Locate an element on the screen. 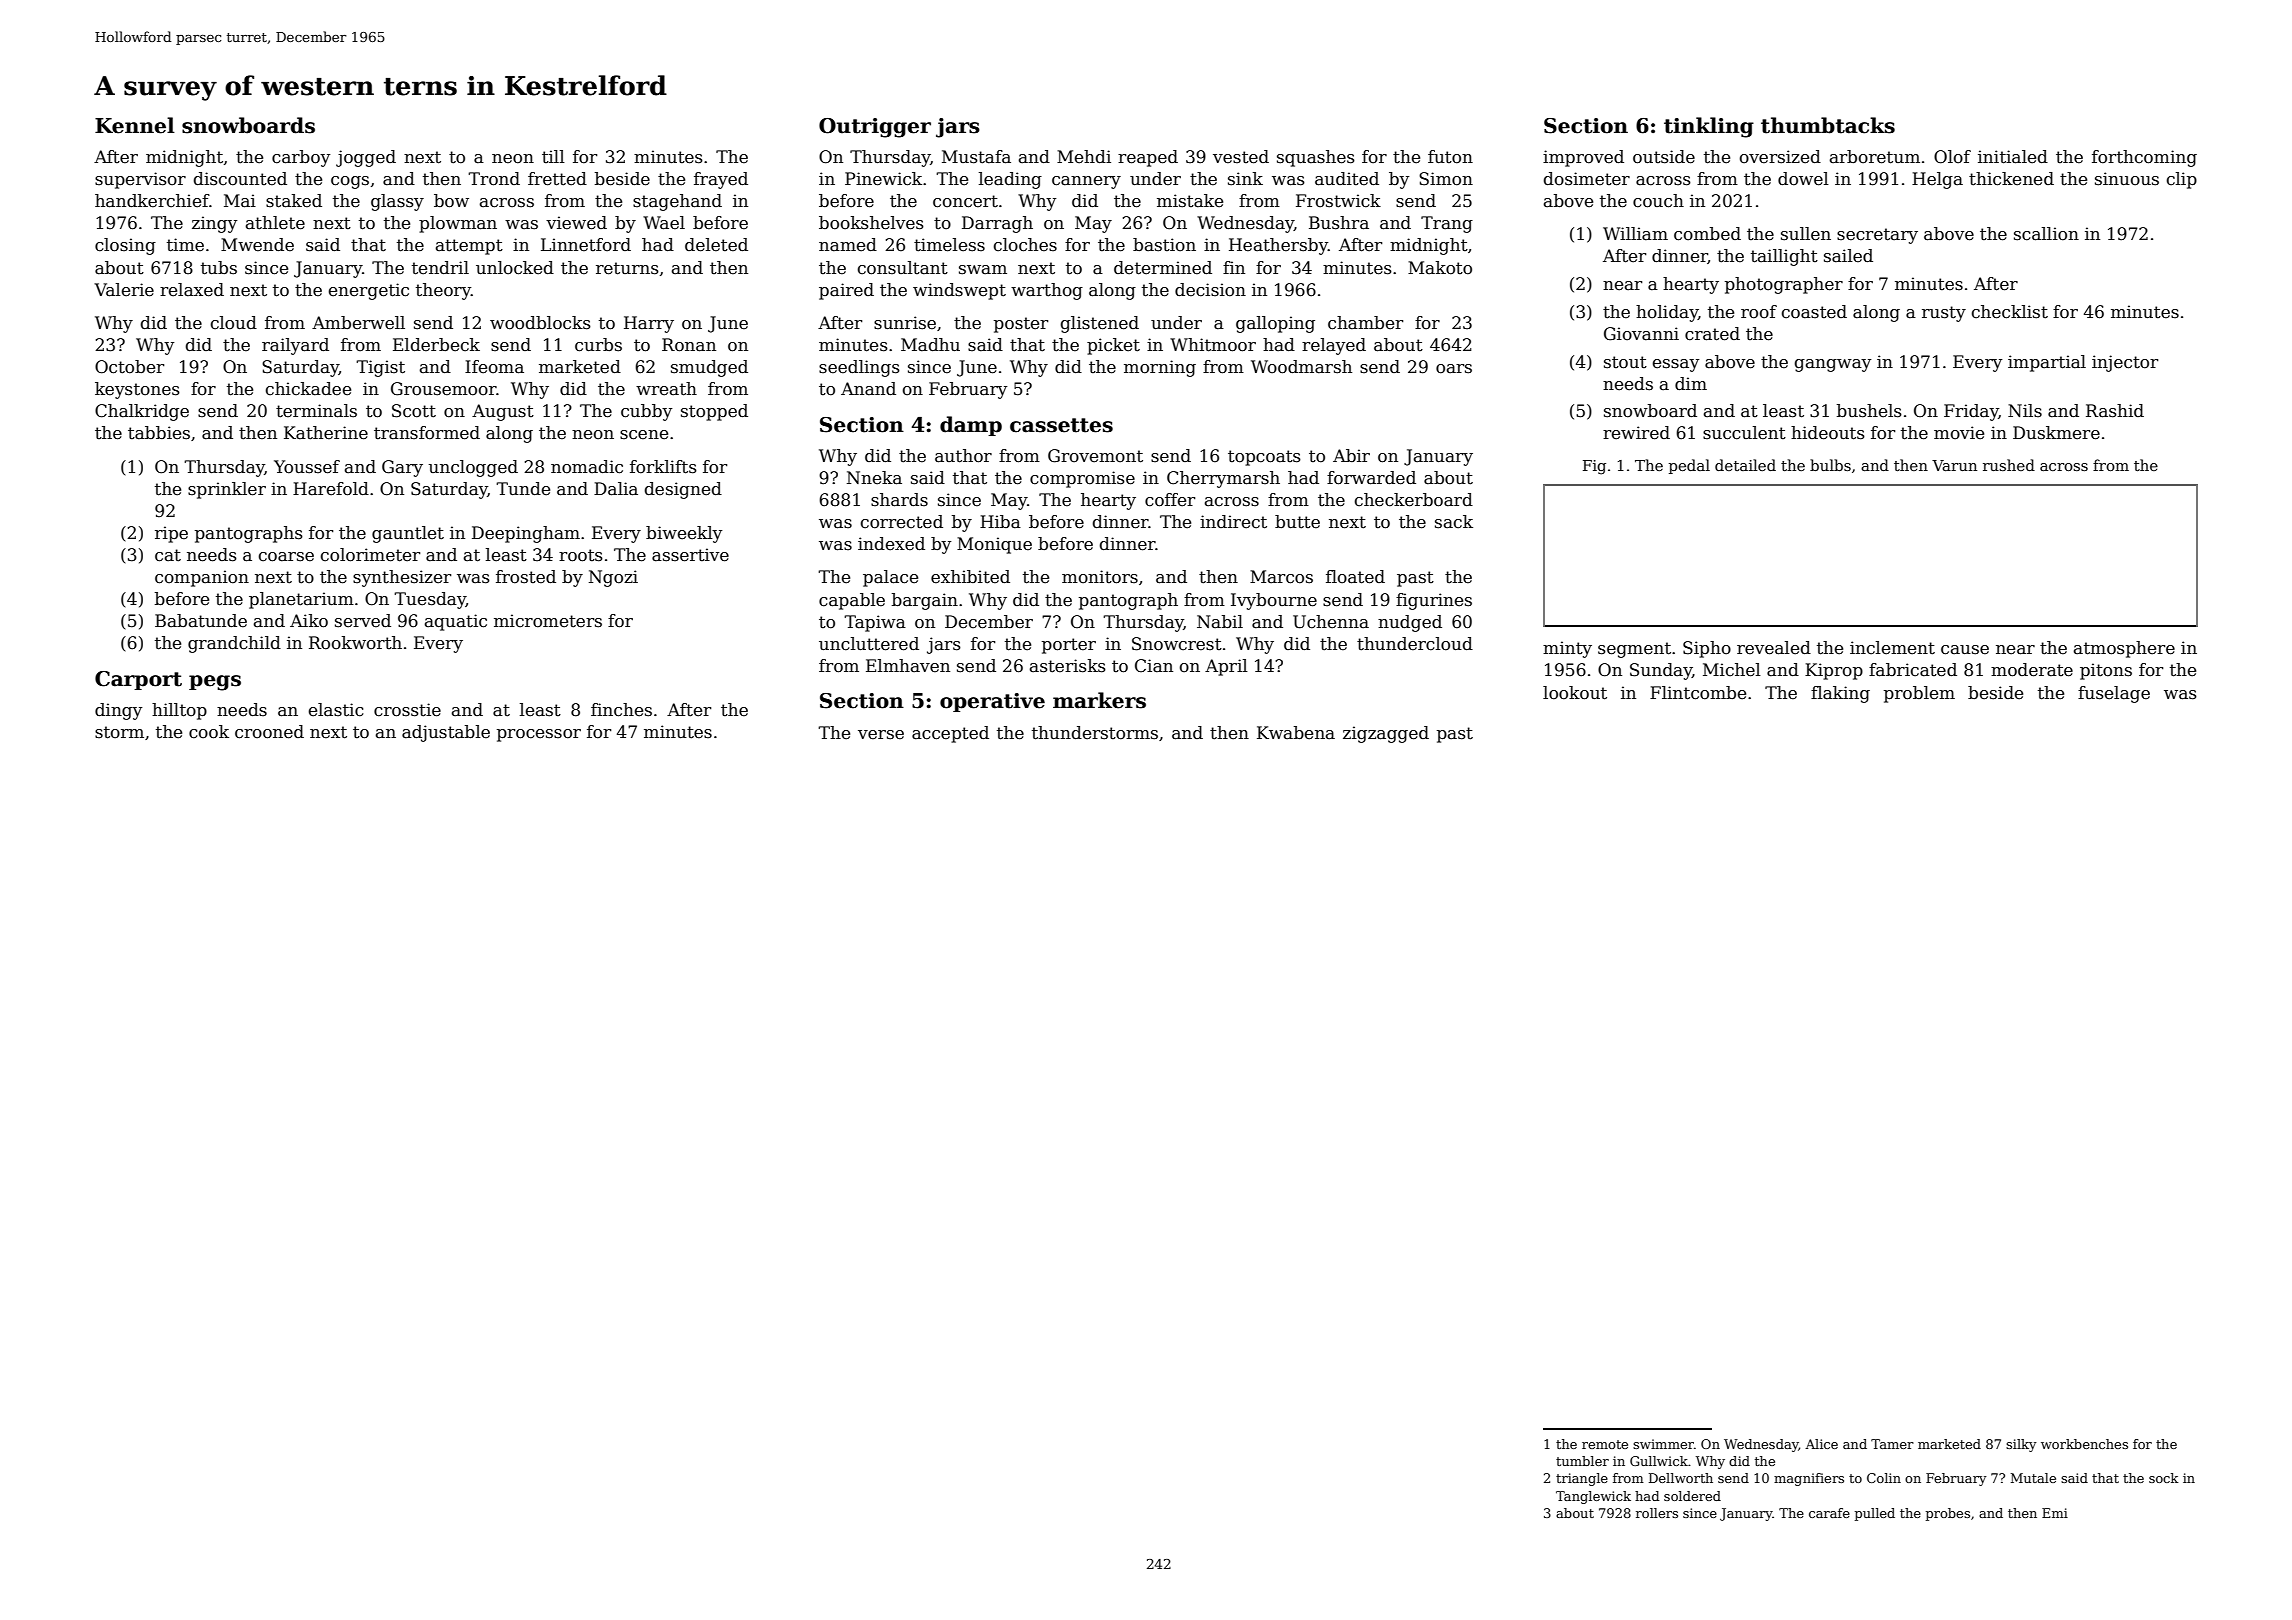 The height and width of the screenshot is (1620, 2292). tumbler is located at coordinates (1582, 1461).
